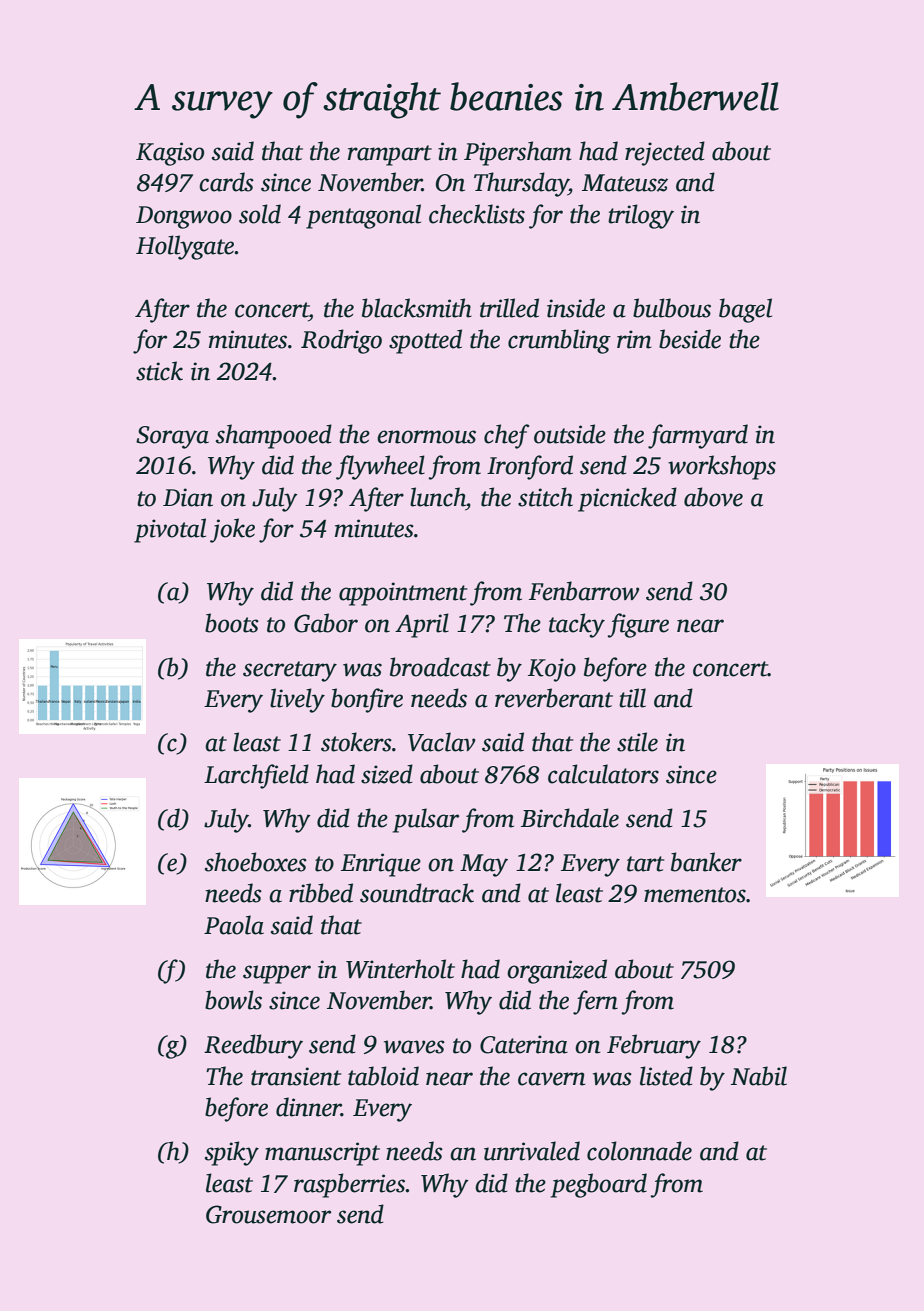 The width and height of the document is (924, 1311). Describe the element at coordinates (438, 497) in the document. I see `lunch` at that location.
